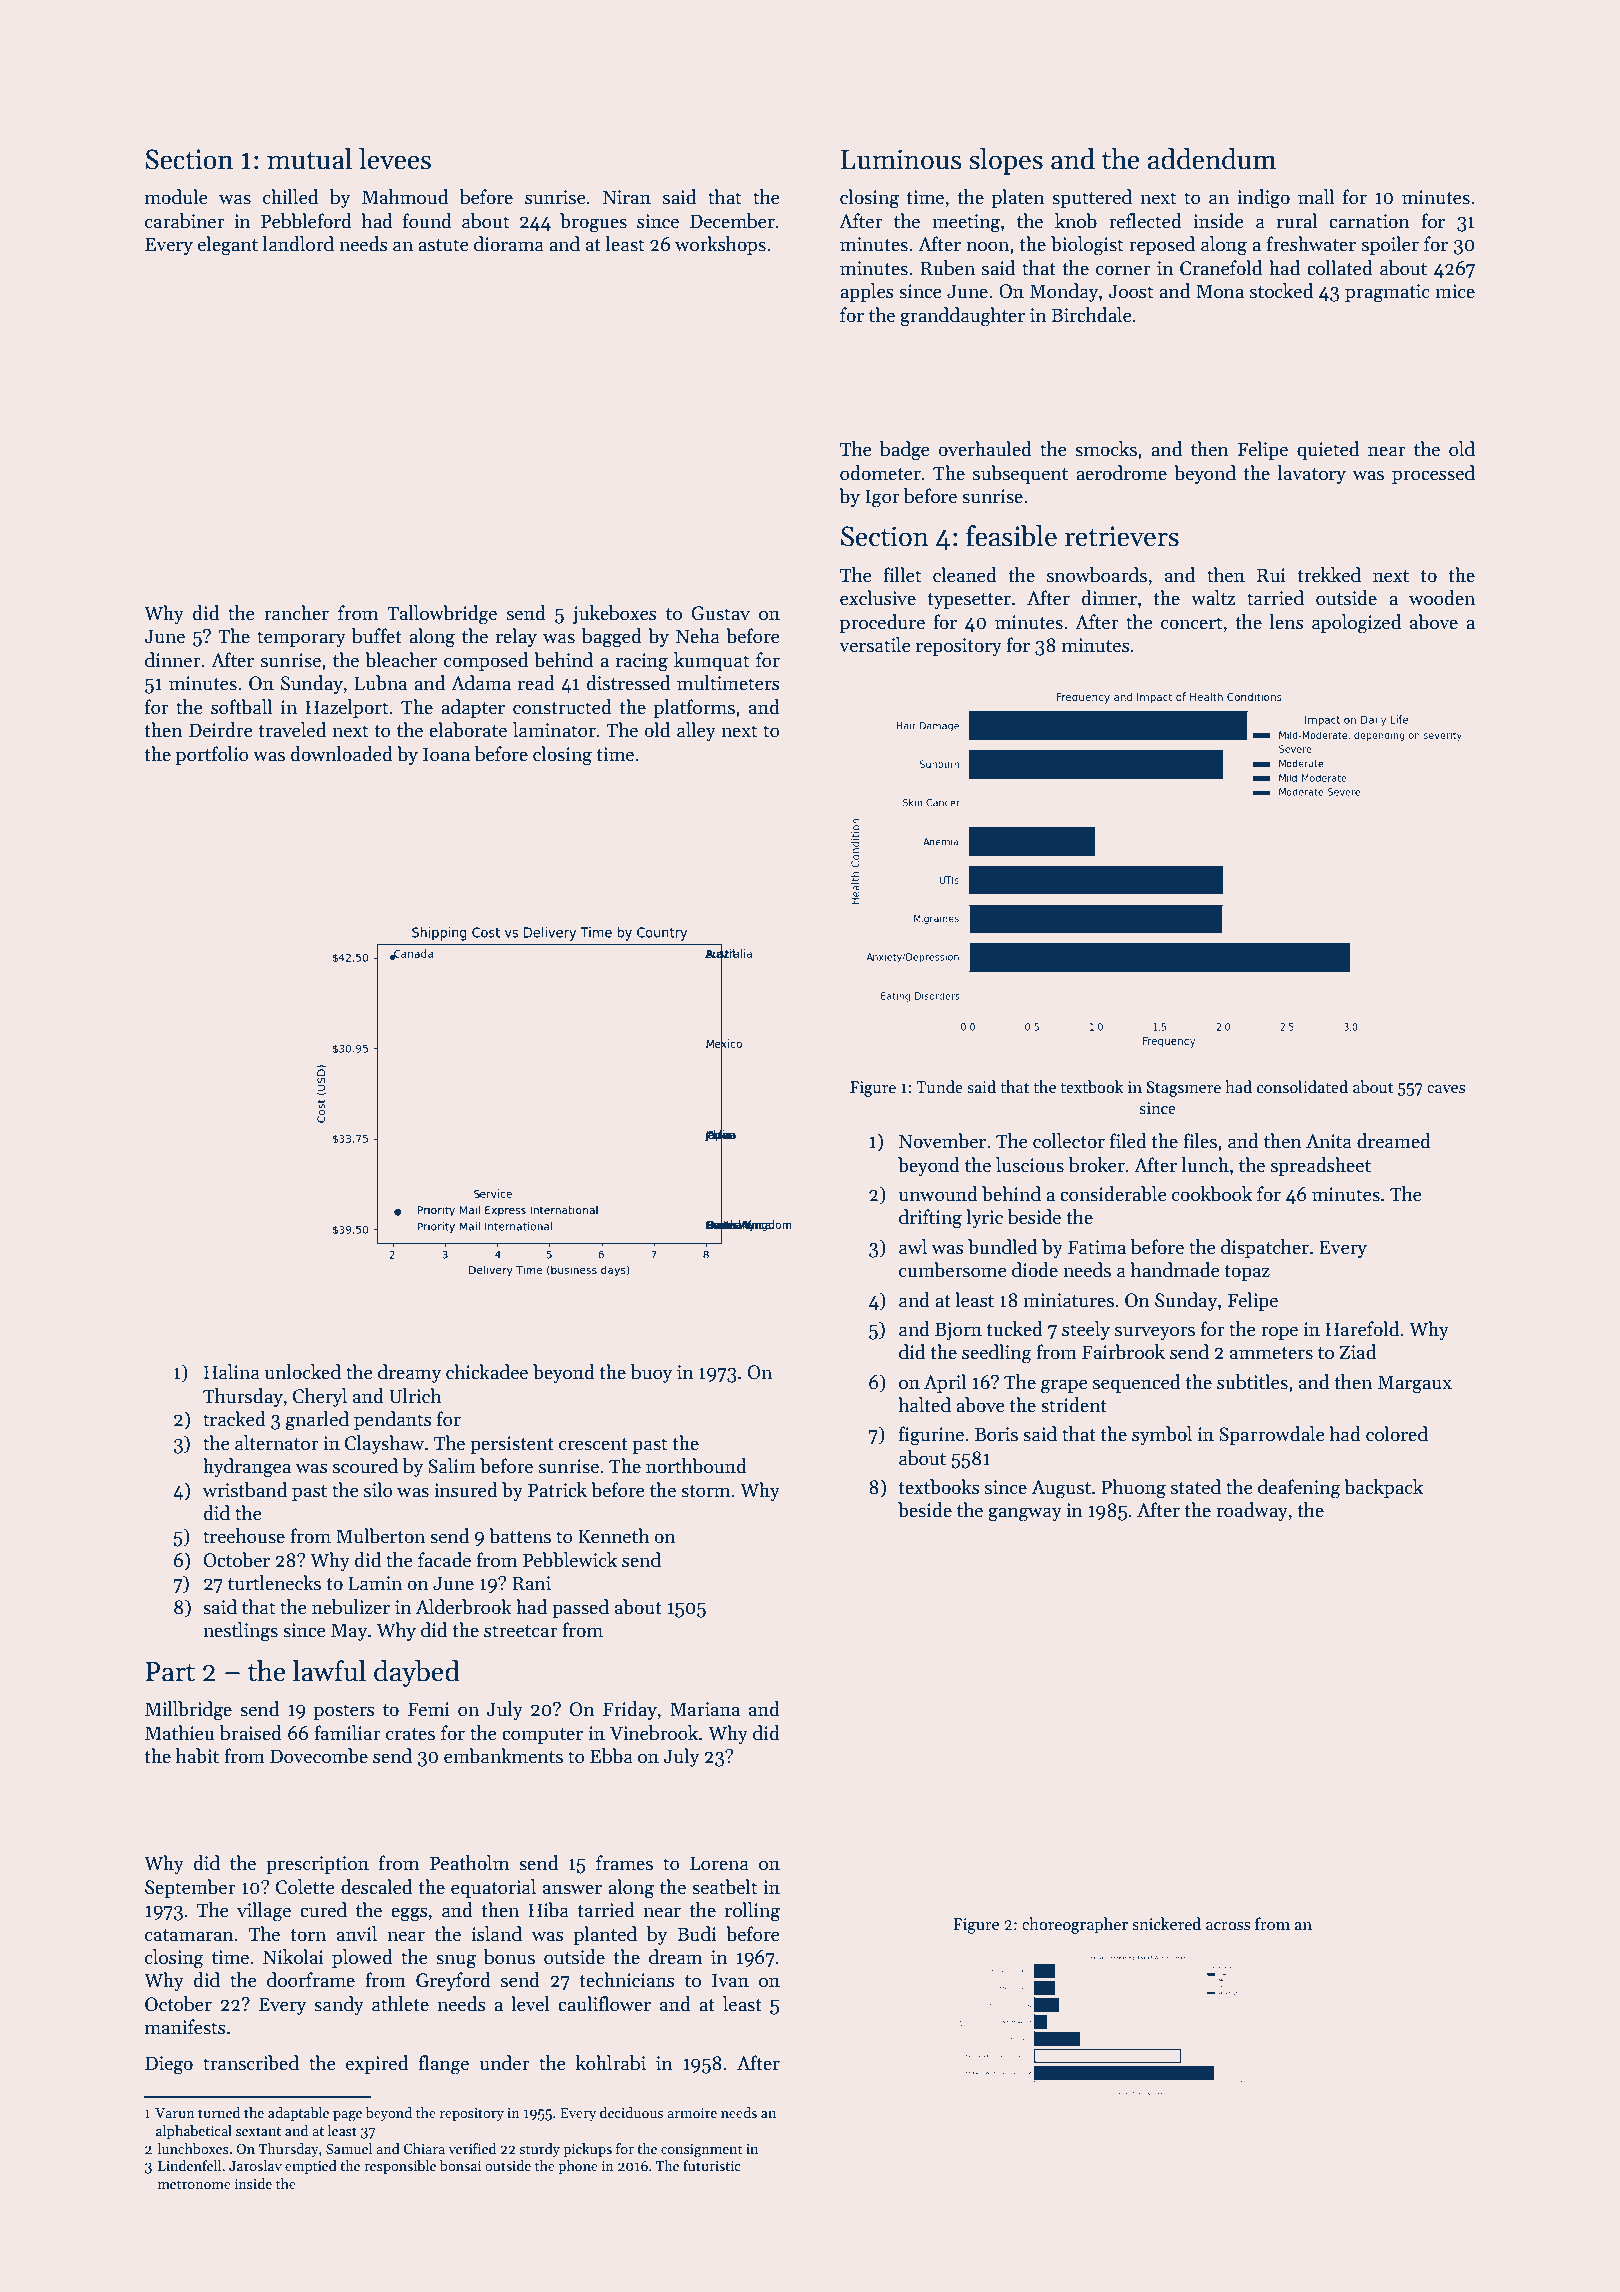 The width and height of the screenshot is (1620, 2292). What do you see at coordinates (696, 731) in the screenshot?
I see `alley` at bounding box center [696, 731].
